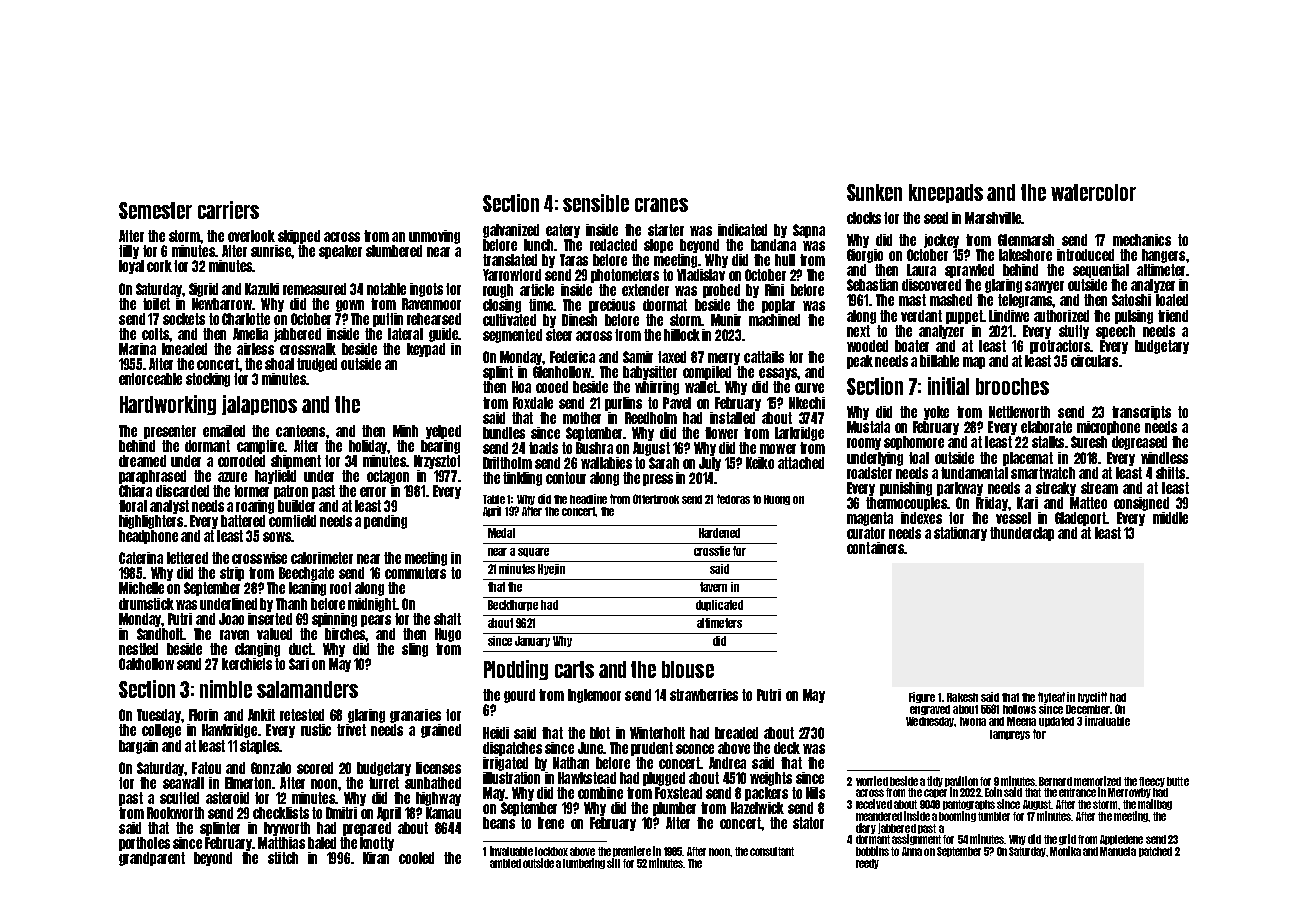 This screenshot has height=924, width=1308. What do you see at coordinates (588, 499) in the screenshot?
I see `headline` at bounding box center [588, 499].
